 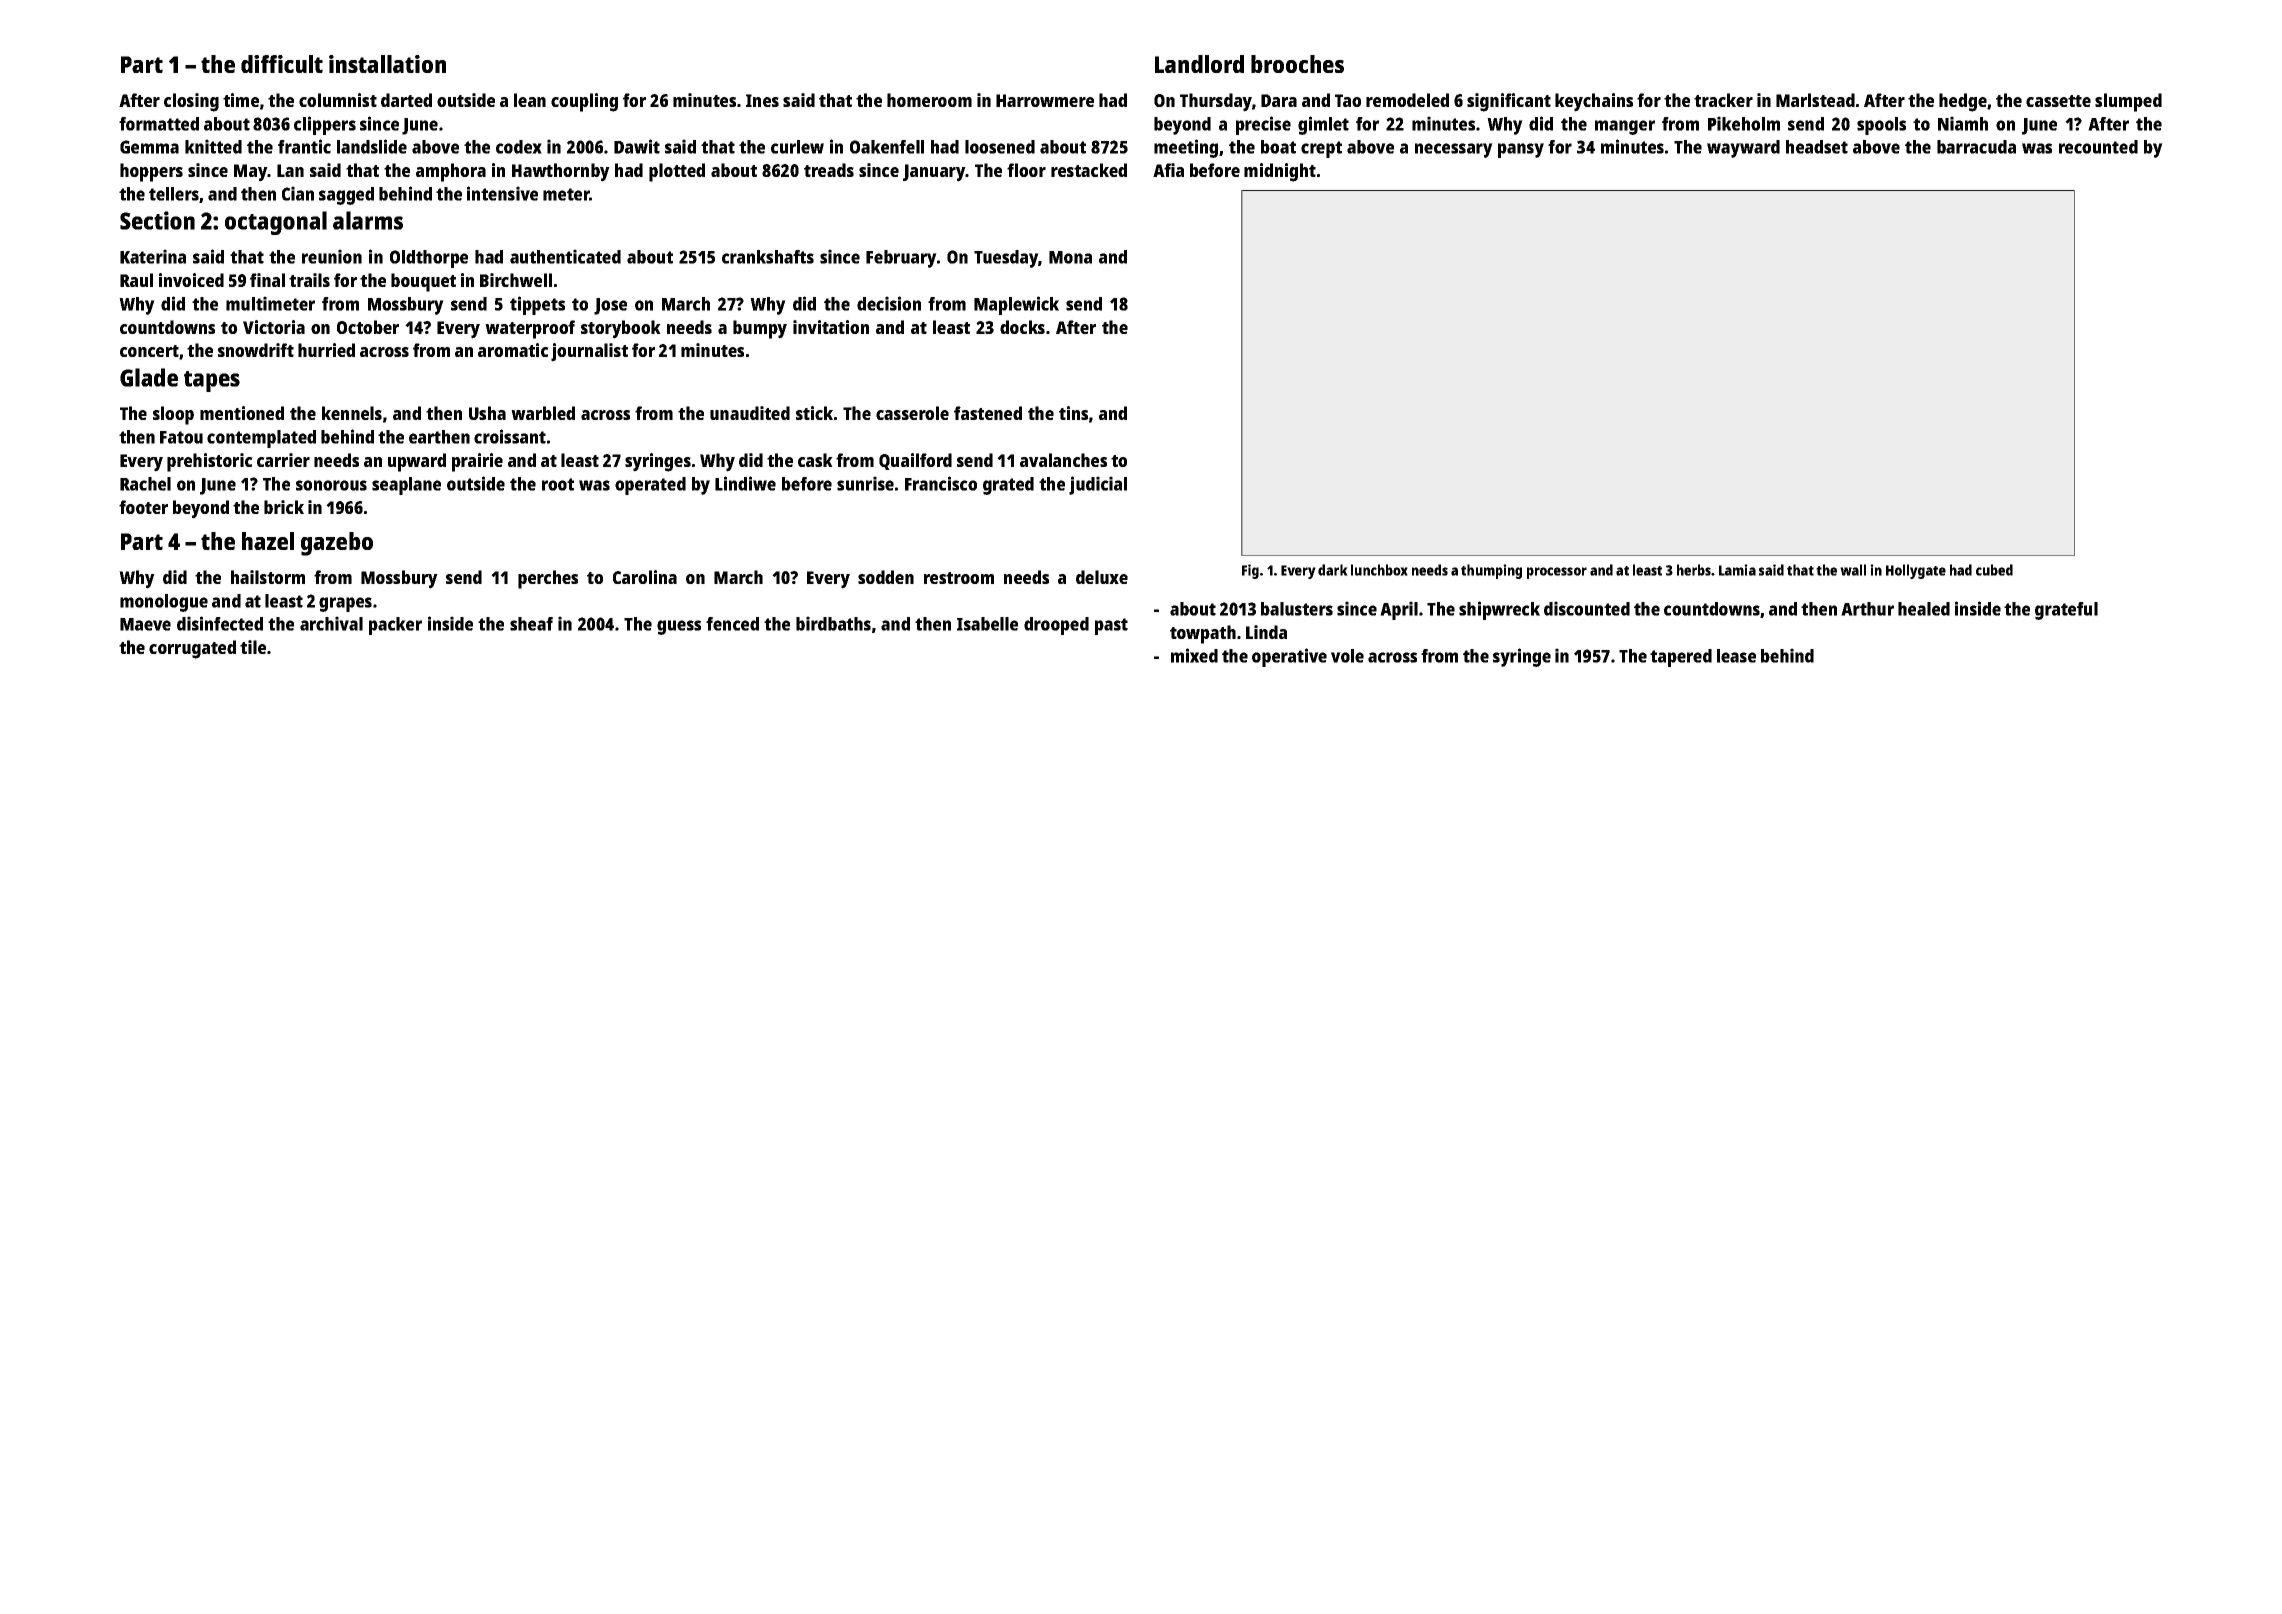 I want to click on brooches, so click(x=1297, y=64).
